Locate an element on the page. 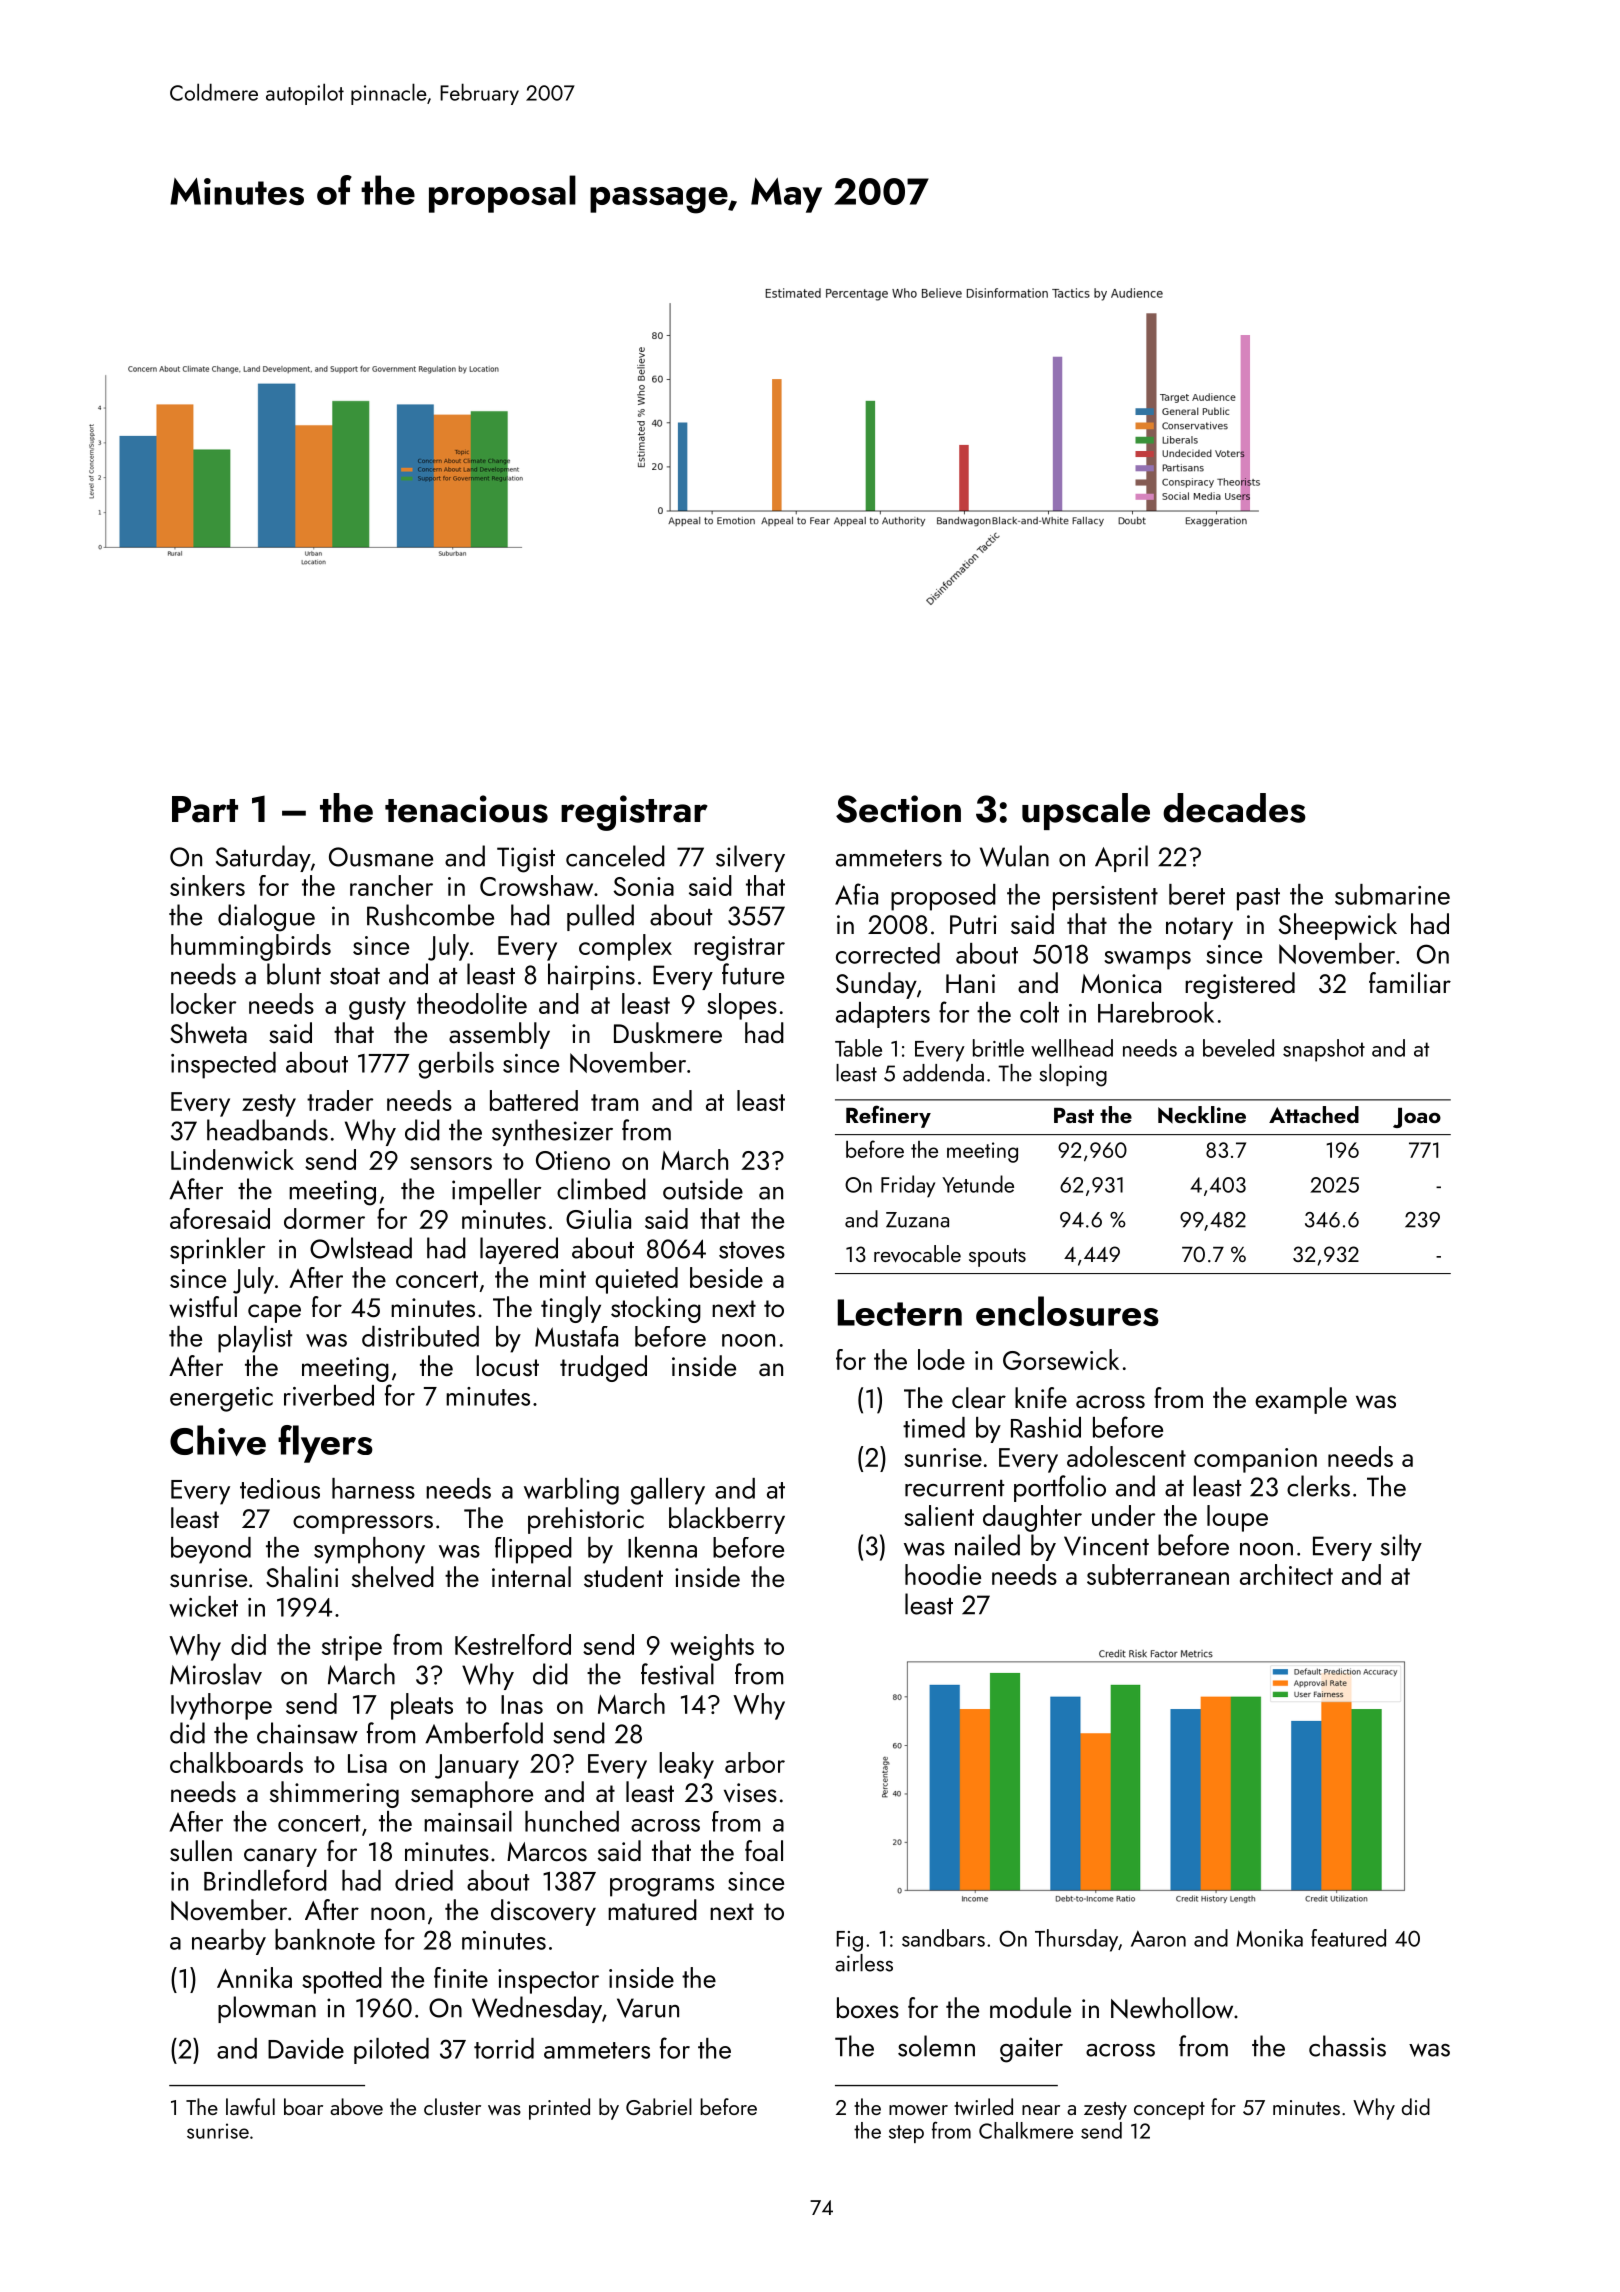 The image size is (1620, 2292). decades is located at coordinates (1234, 808).
